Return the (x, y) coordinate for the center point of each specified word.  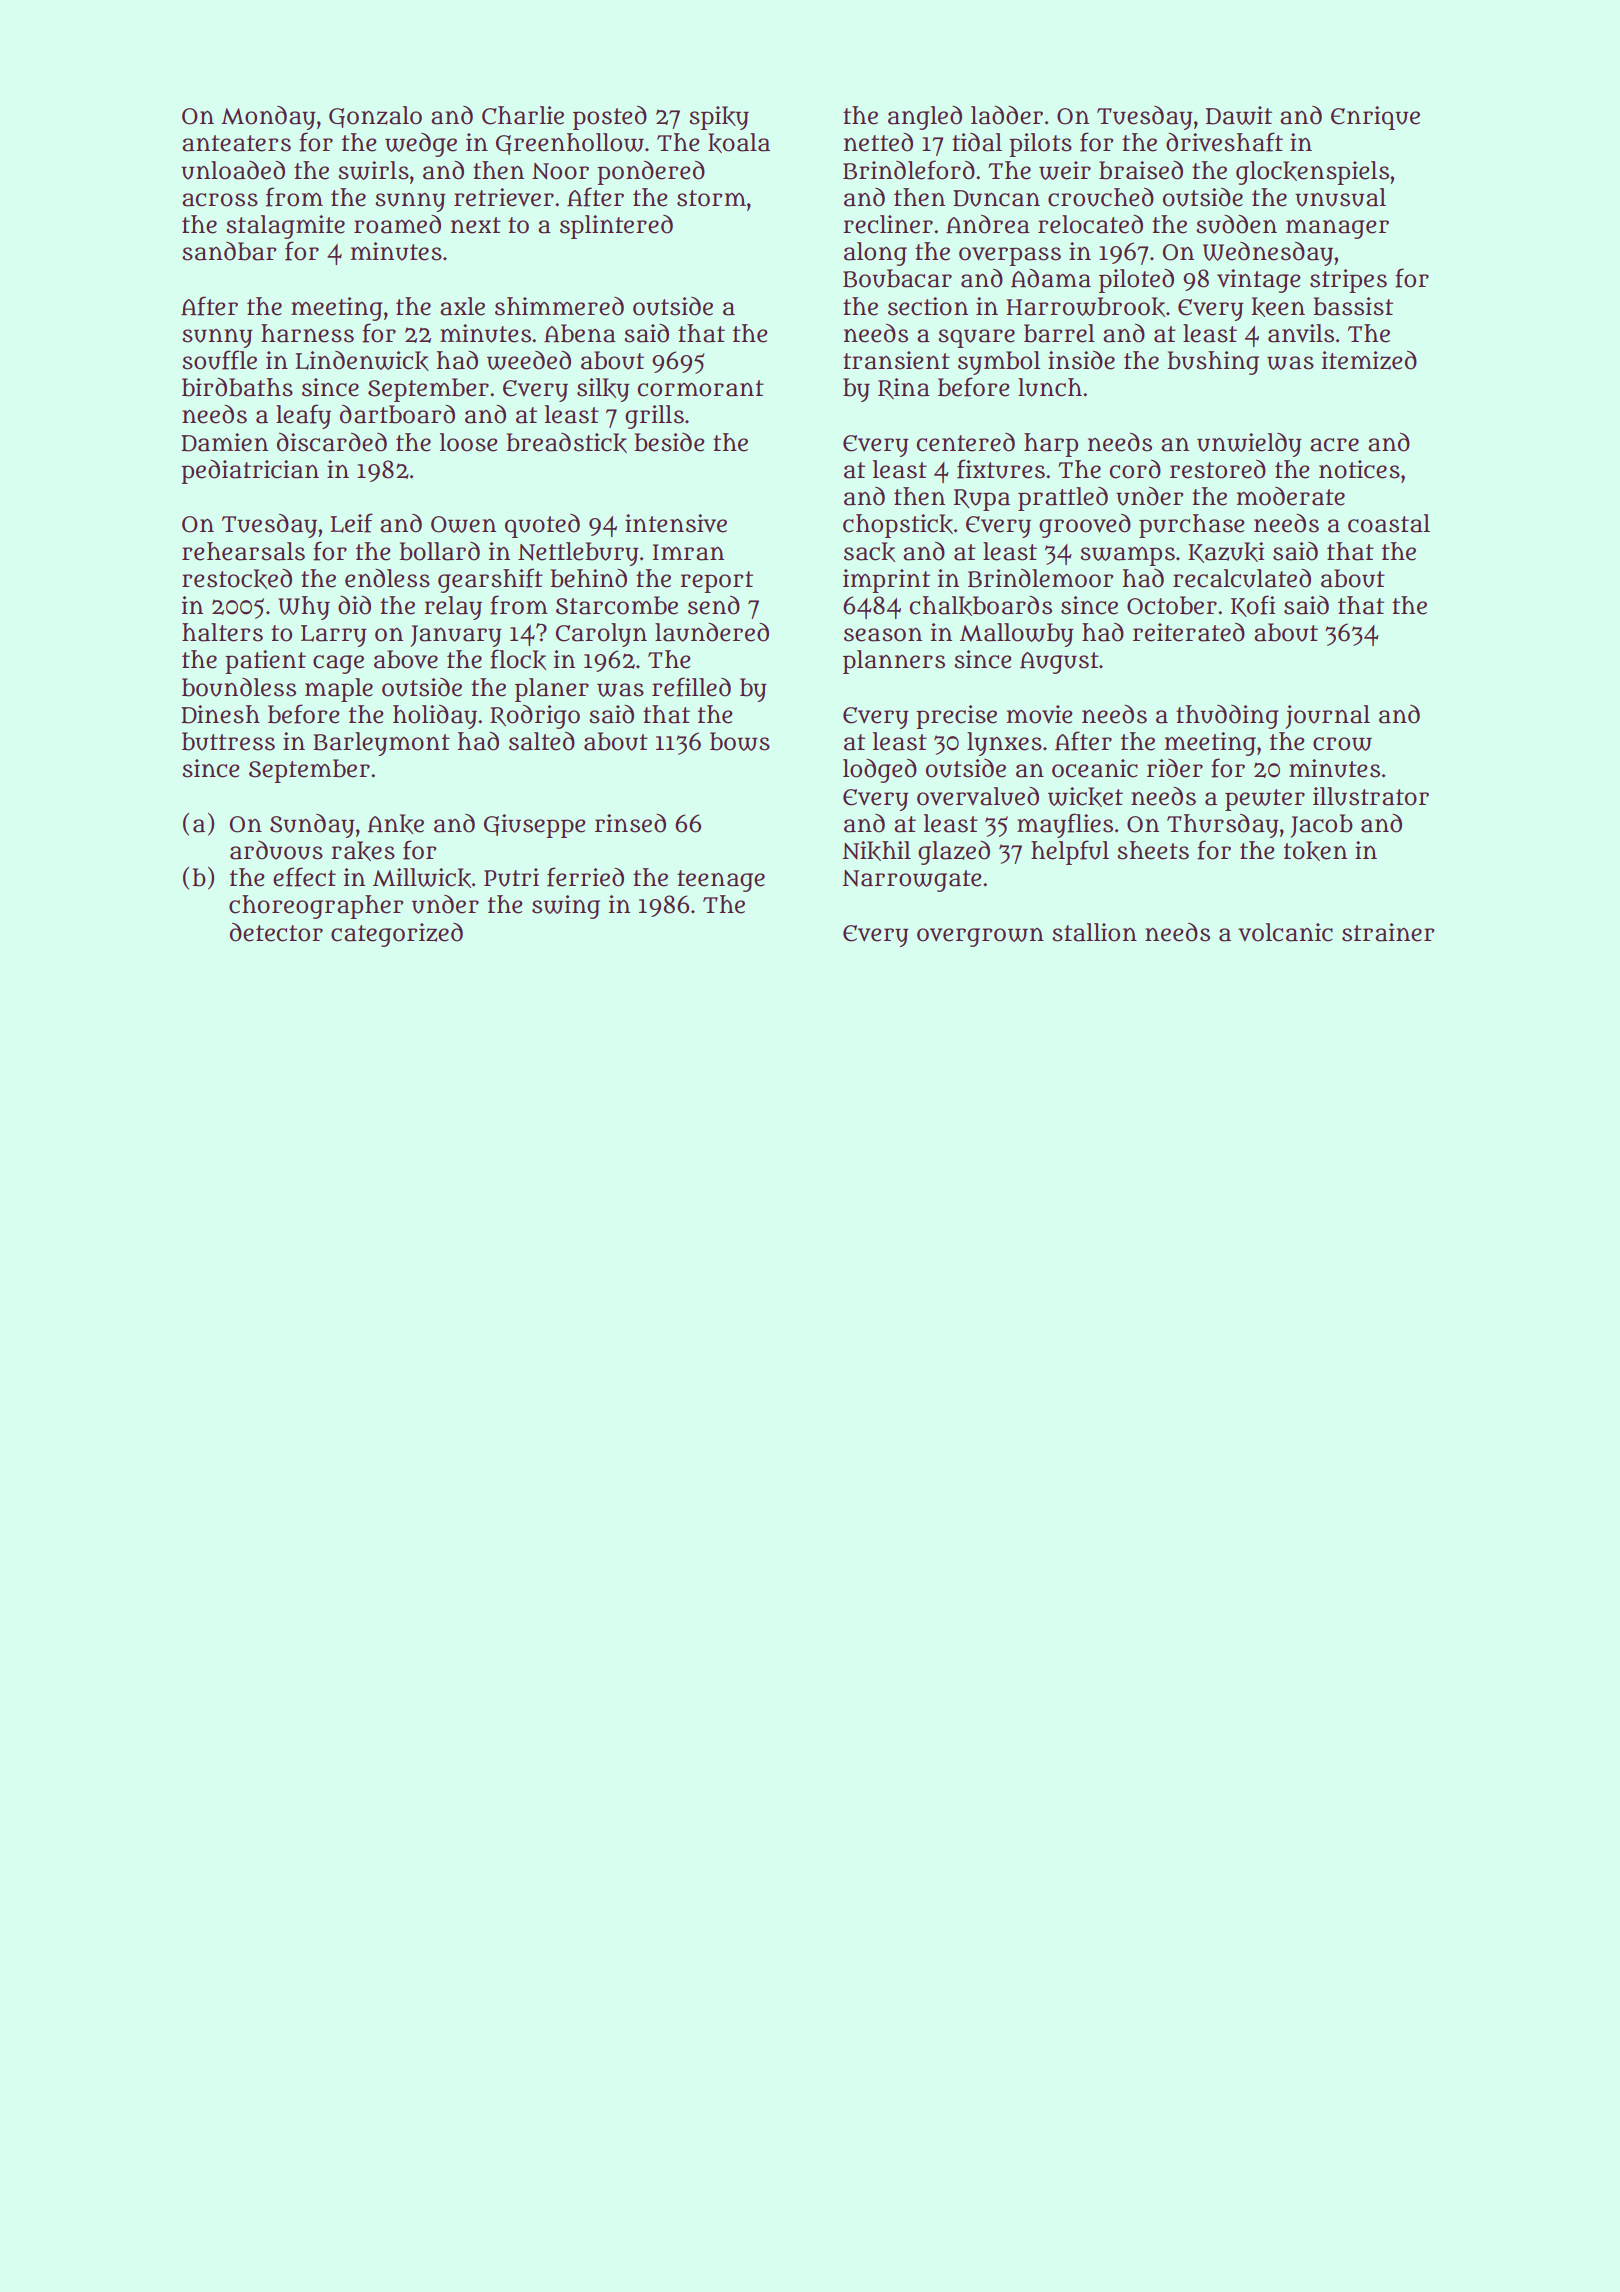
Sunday (312, 826)
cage (338, 664)
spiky (719, 118)
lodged (880, 771)
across (220, 200)
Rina (904, 388)
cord (1135, 469)
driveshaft (1224, 142)
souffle (219, 360)
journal (1327, 717)
